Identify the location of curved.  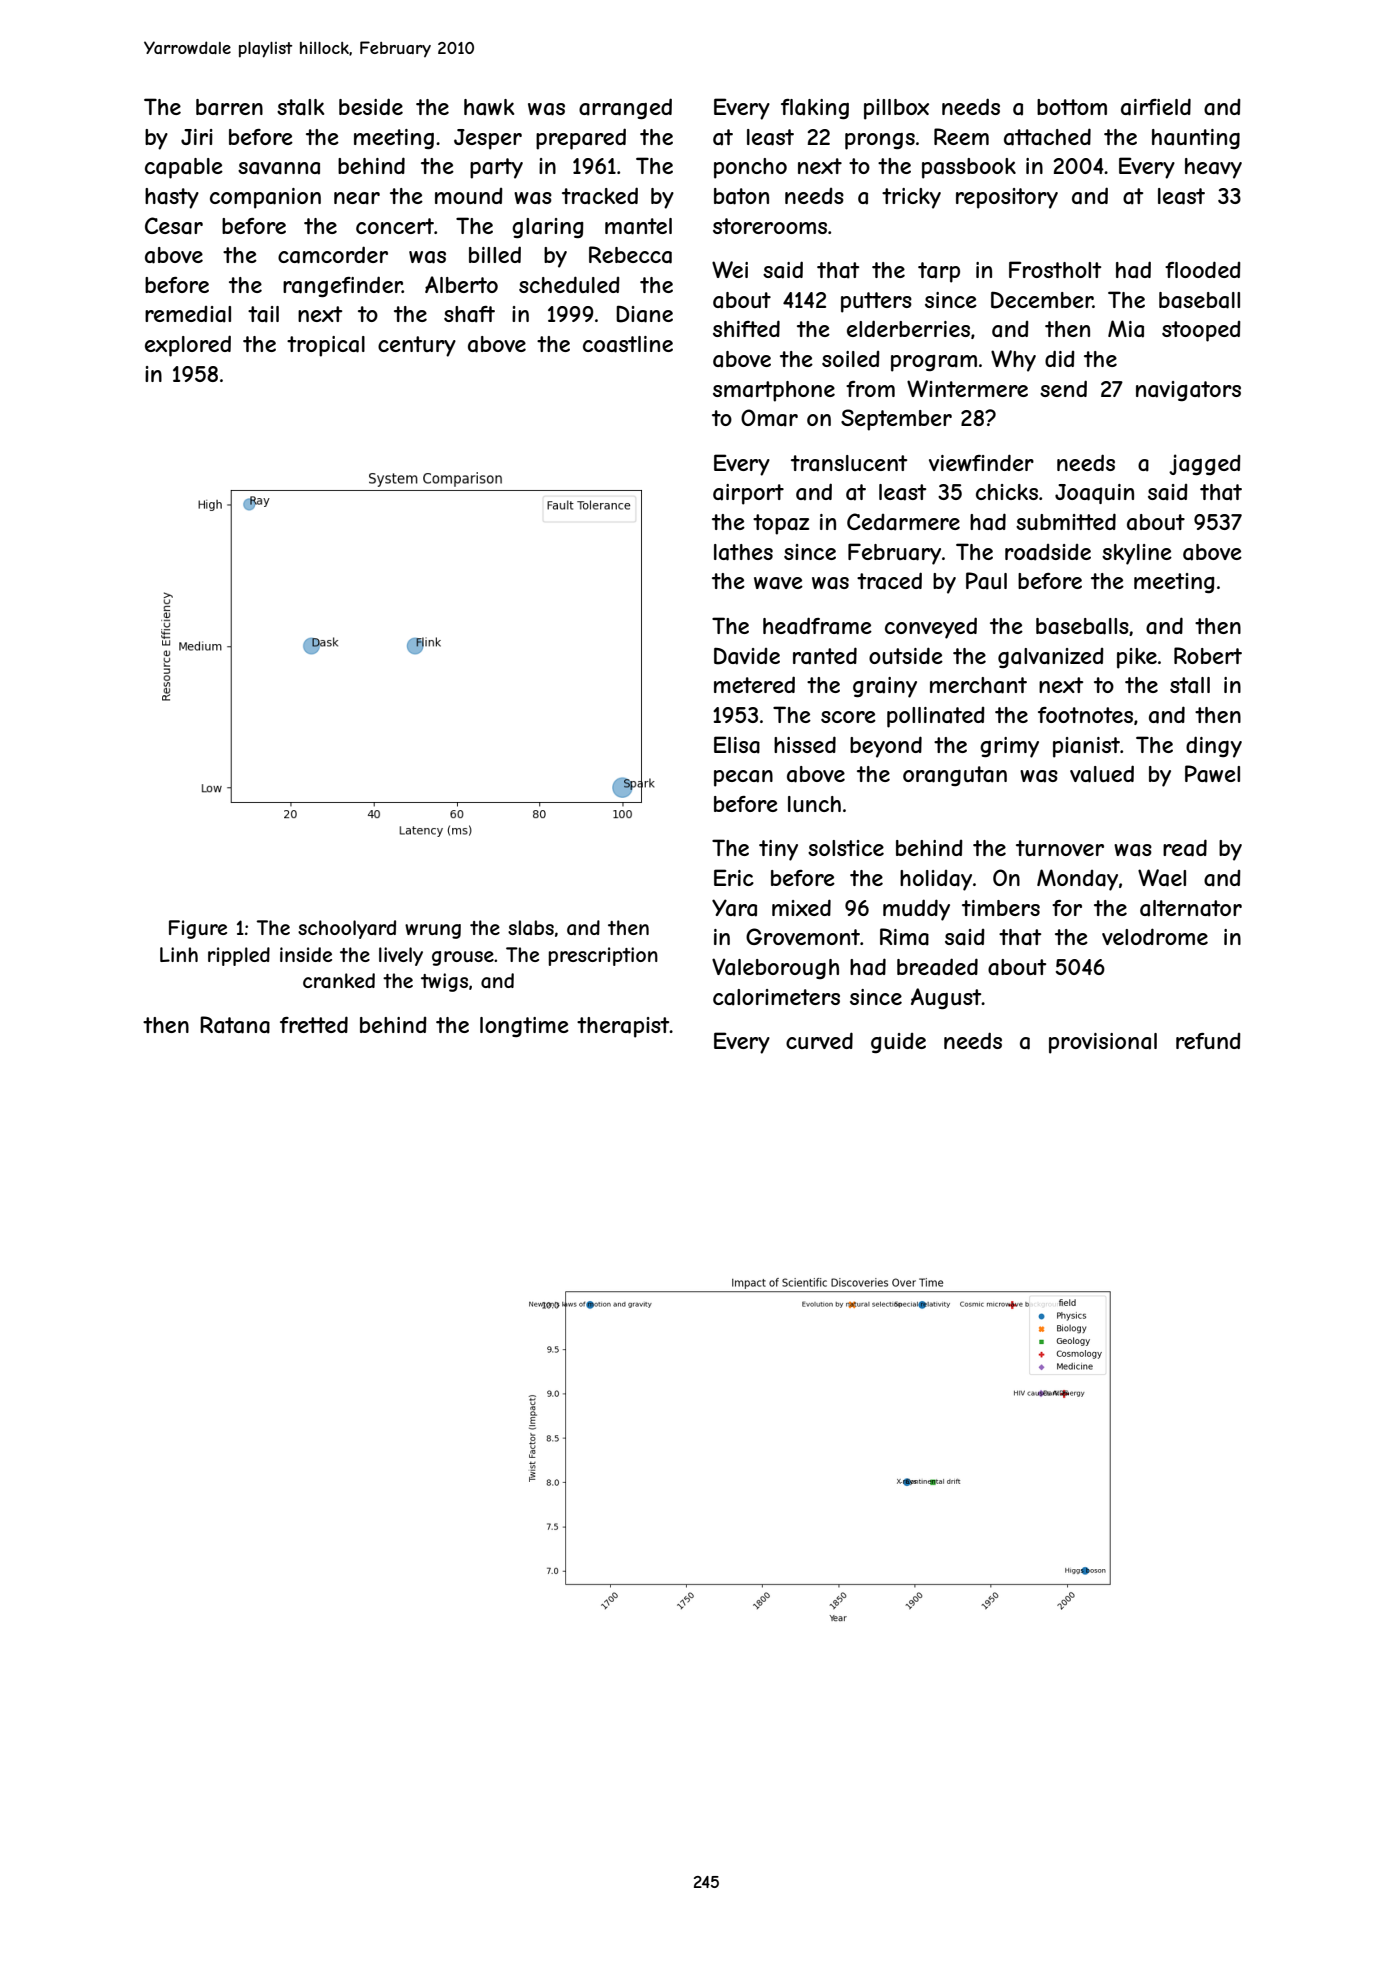
(819, 1040).
